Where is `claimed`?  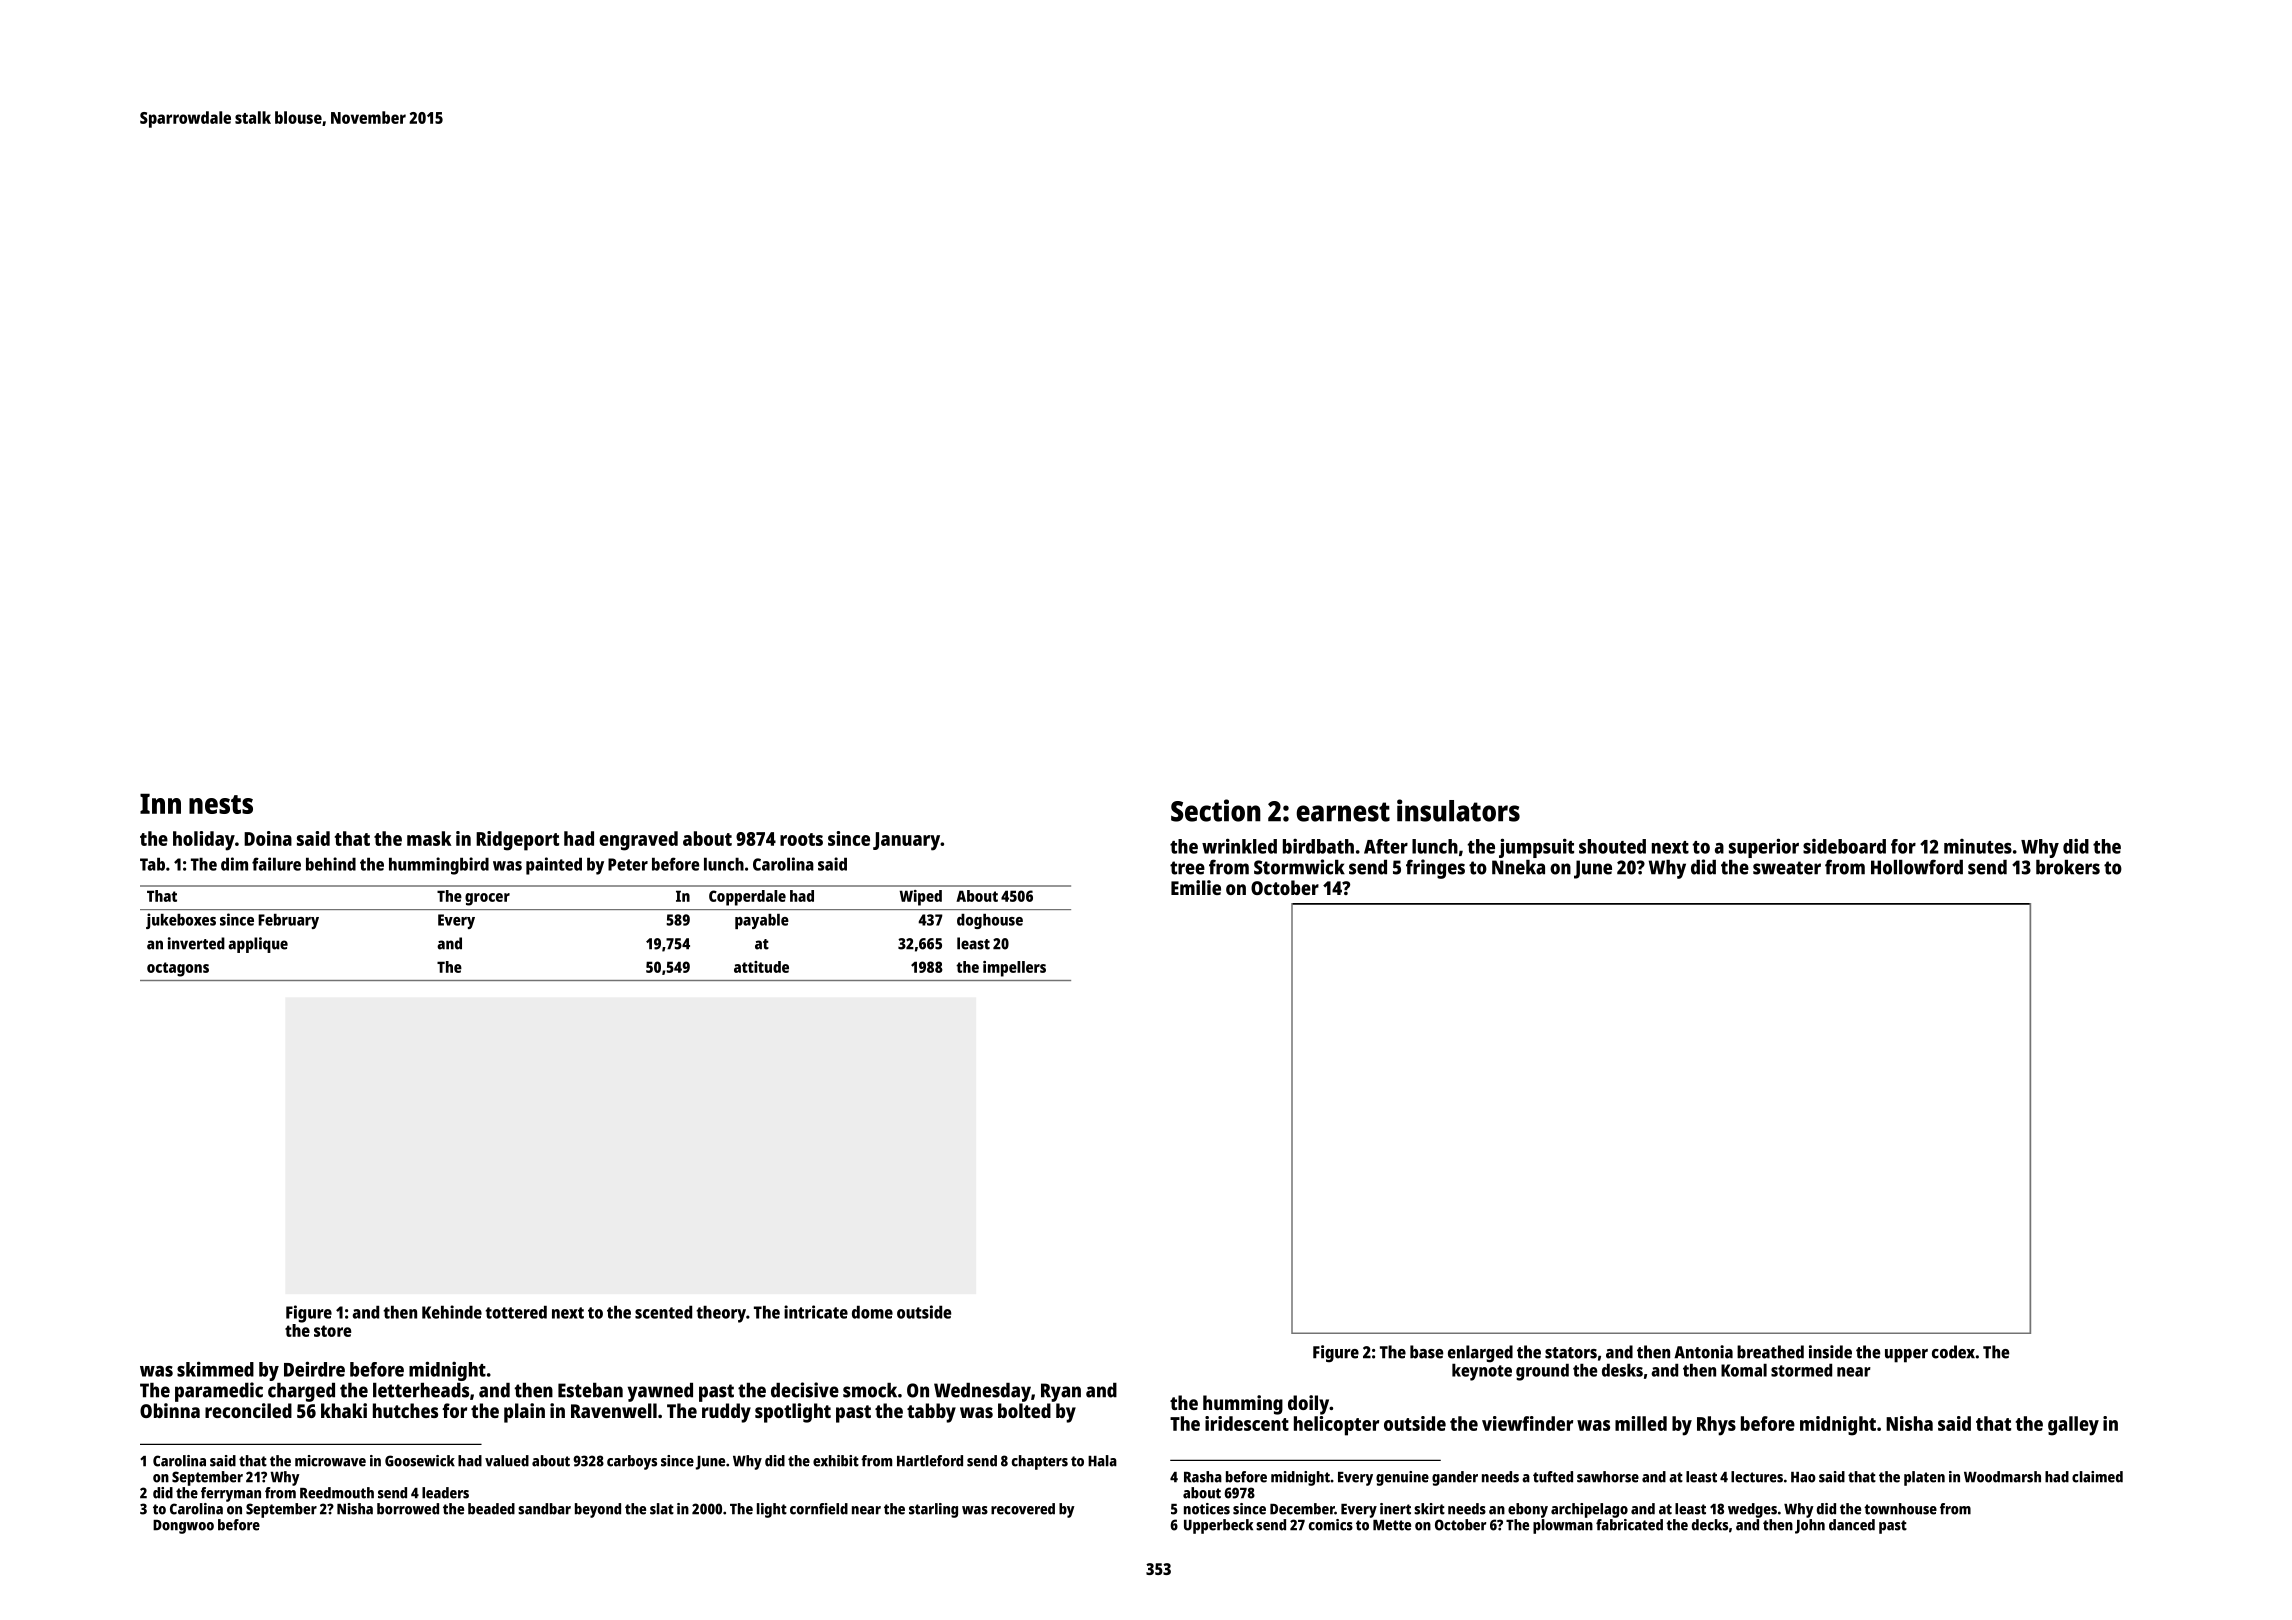 claimed is located at coordinates (2097, 1477).
